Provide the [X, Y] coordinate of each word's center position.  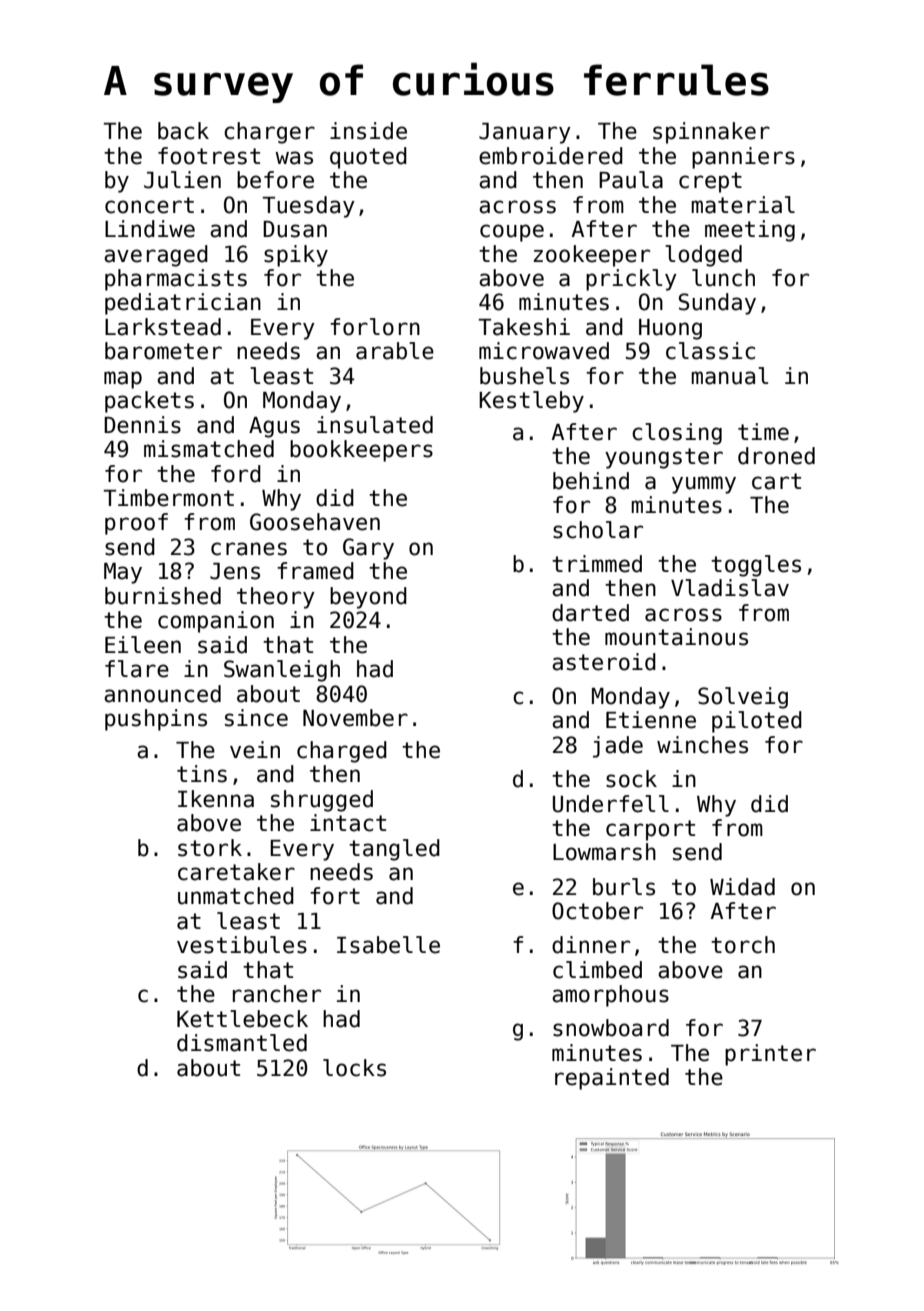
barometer [163, 351]
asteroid [604, 662]
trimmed [597, 564]
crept [710, 182]
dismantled [242, 1043]
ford [236, 474]
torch [743, 945]
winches [702, 745]
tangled [394, 850]
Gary [368, 549]
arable [395, 351]
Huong [670, 329]
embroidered [551, 156]
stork [210, 848]
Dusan [295, 229]
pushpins [156, 720]
